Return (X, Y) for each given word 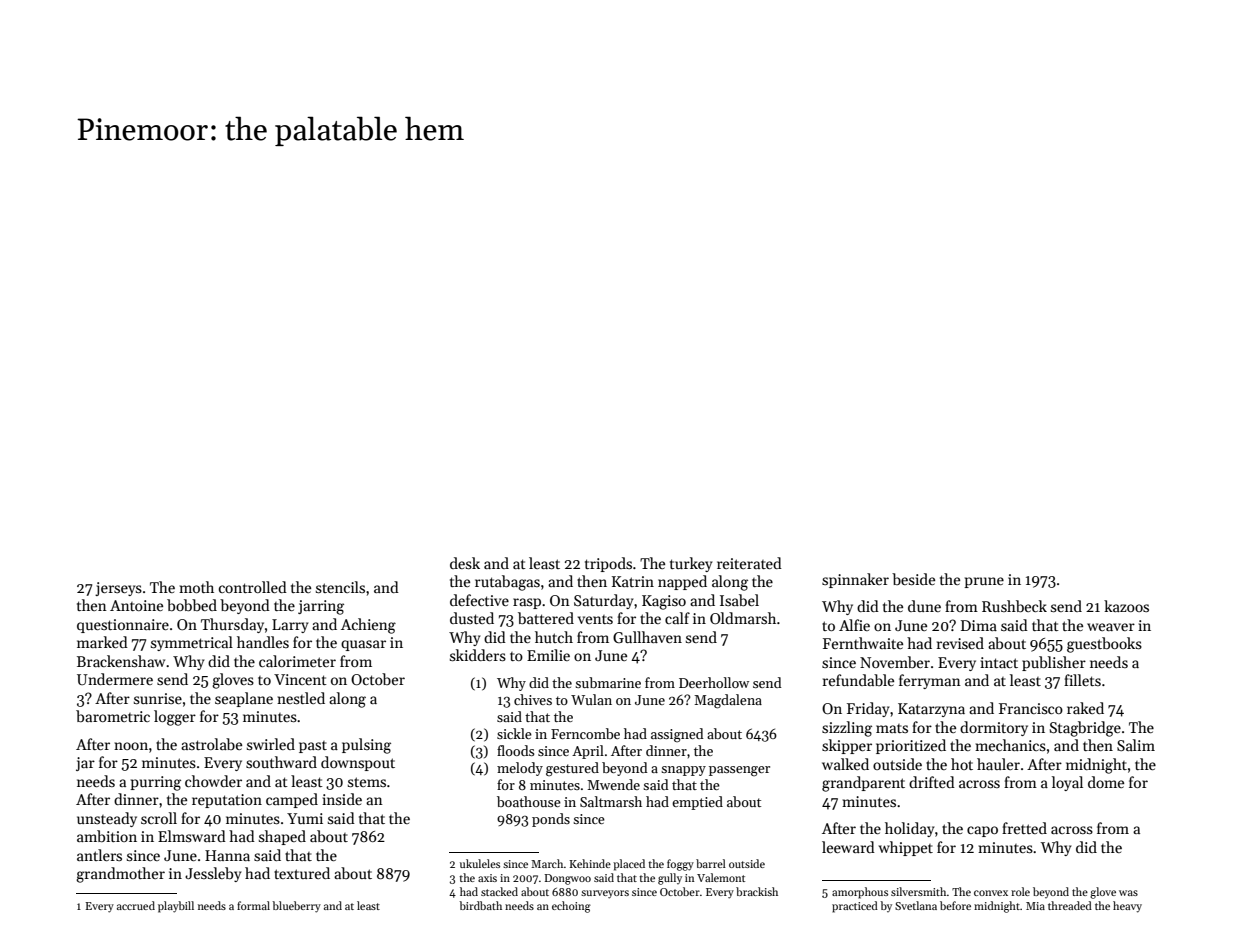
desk (465, 563)
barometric (113, 716)
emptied (697, 803)
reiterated (749, 563)
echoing (571, 907)
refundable (858, 680)
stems (367, 782)
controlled (253, 587)
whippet (906, 848)
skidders (478, 655)
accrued (136, 905)
